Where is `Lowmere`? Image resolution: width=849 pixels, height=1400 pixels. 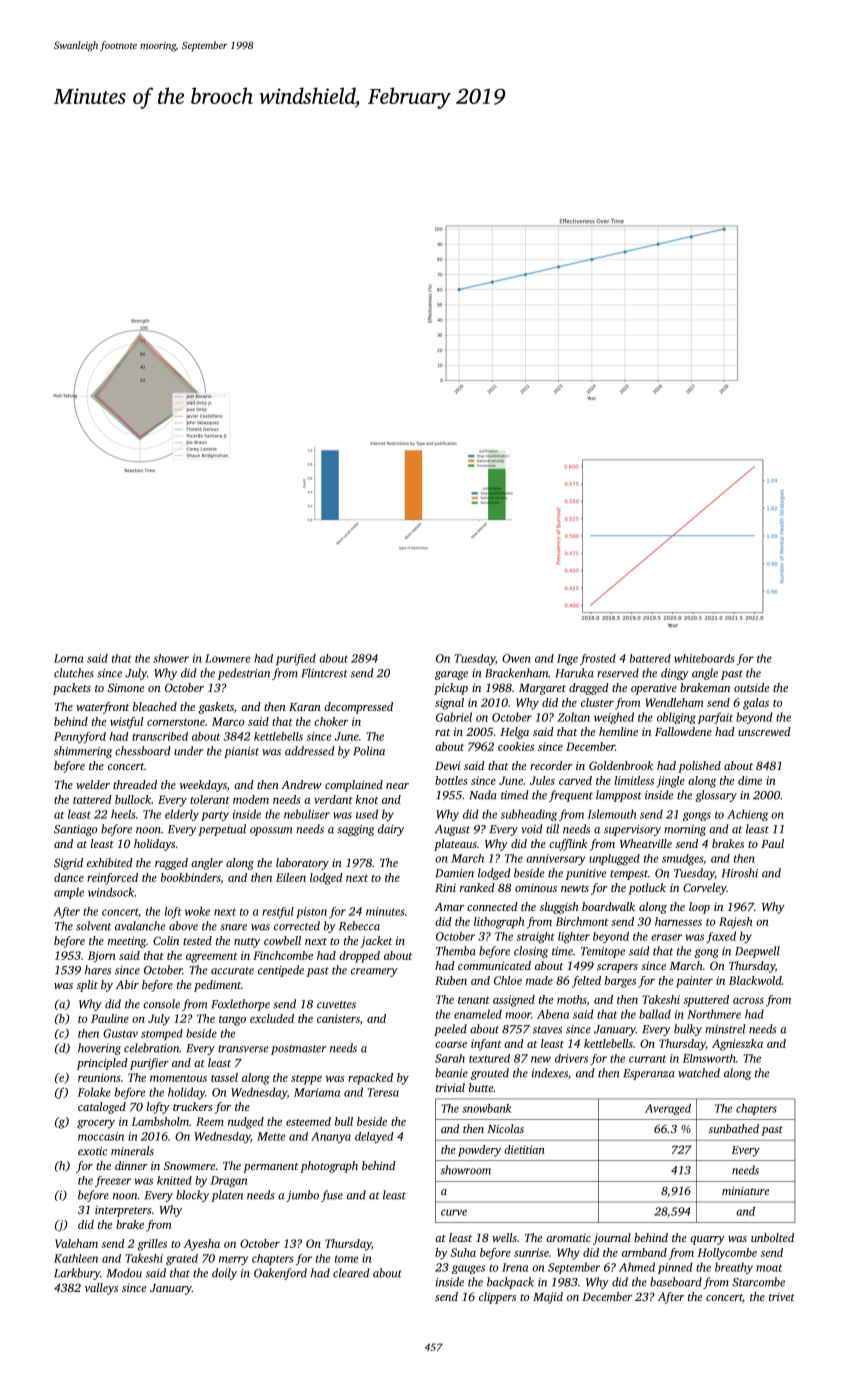 Lowmere is located at coordinates (227, 658).
